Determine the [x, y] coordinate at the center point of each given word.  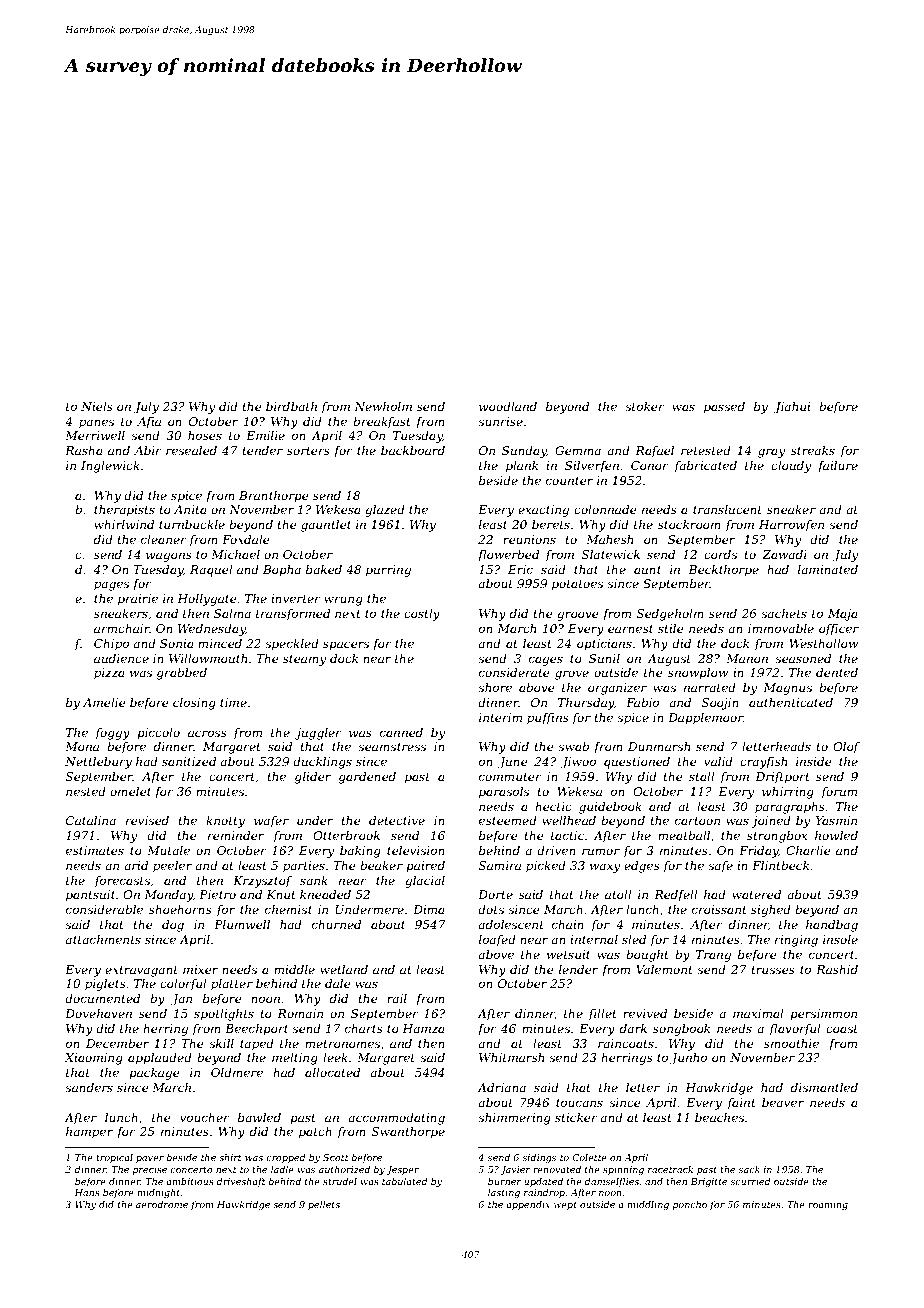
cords [720, 554]
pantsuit [90, 896]
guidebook [610, 808]
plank [522, 467]
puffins [548, 719]
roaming [828, 1205]
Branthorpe [274, 497]
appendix [528, 1205]
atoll [618, 894]
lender [578, 969]
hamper [89, 1133]
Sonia [177, 643]
